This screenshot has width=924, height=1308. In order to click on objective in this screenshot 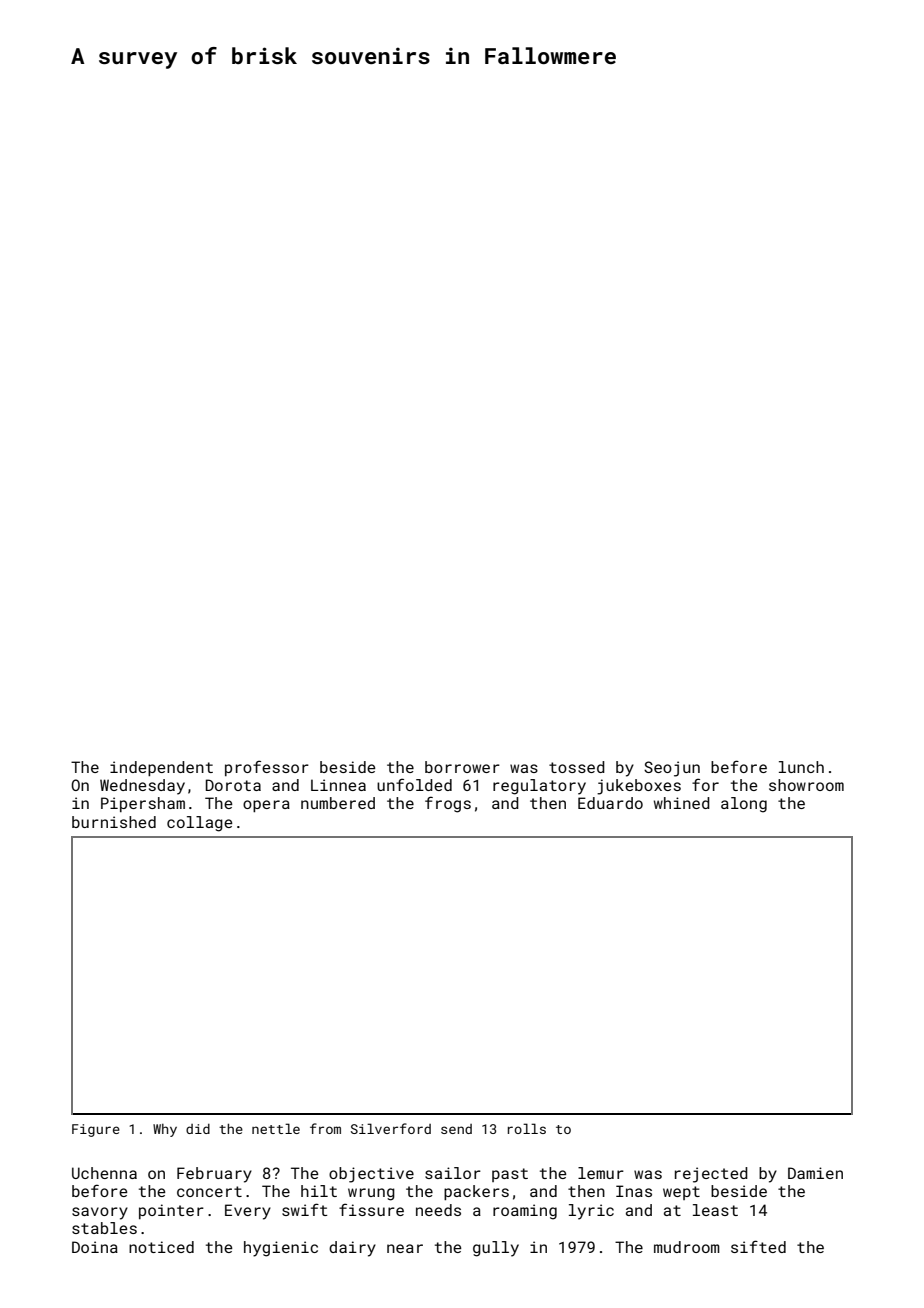, I will do `click(371, 1175)`.
